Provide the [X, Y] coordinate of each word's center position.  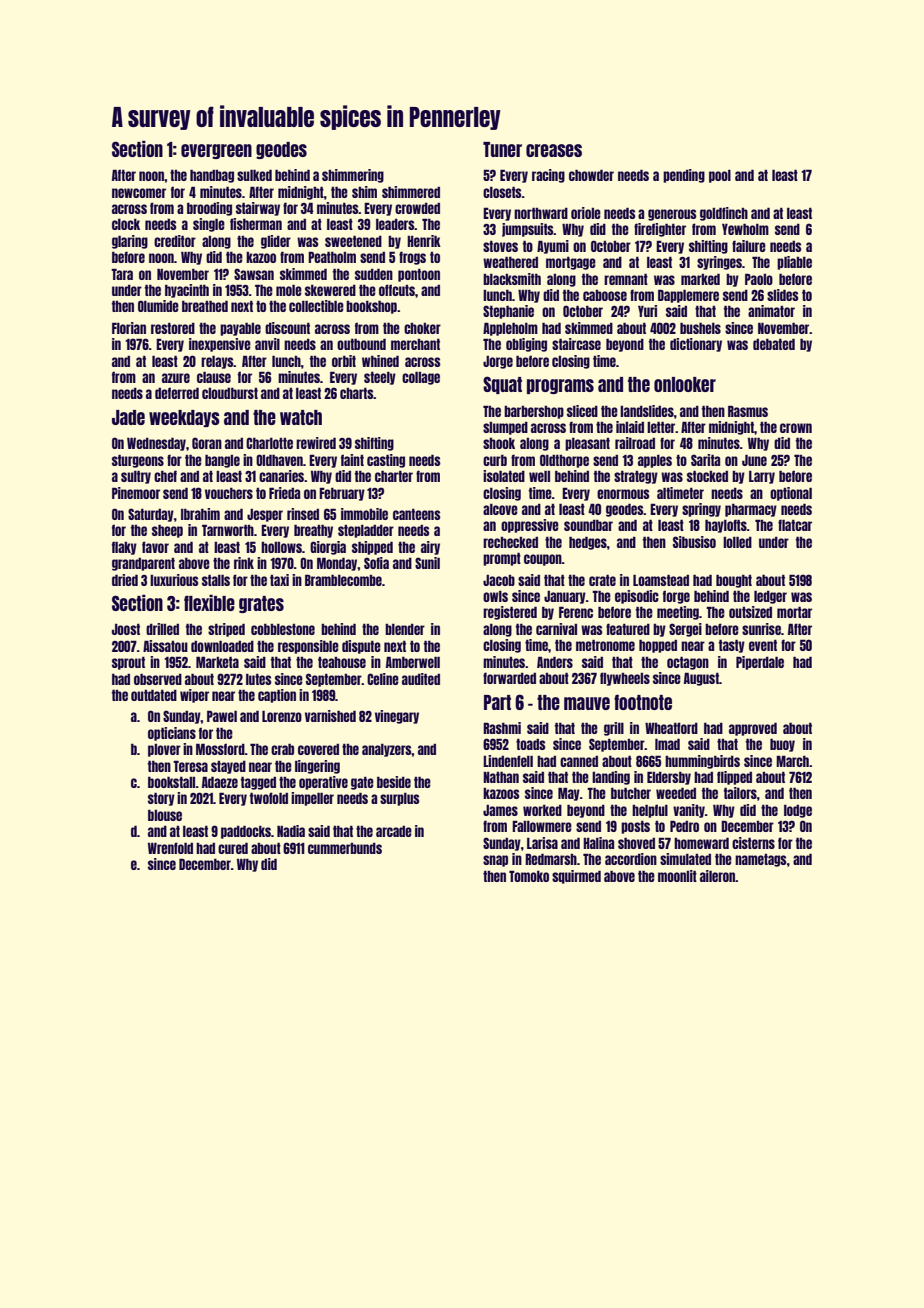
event [763, 645]
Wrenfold [170, 848]
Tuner [502, 149]
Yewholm [745, 229]
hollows [281, 547]
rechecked [510, 542]
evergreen [216, 151]
